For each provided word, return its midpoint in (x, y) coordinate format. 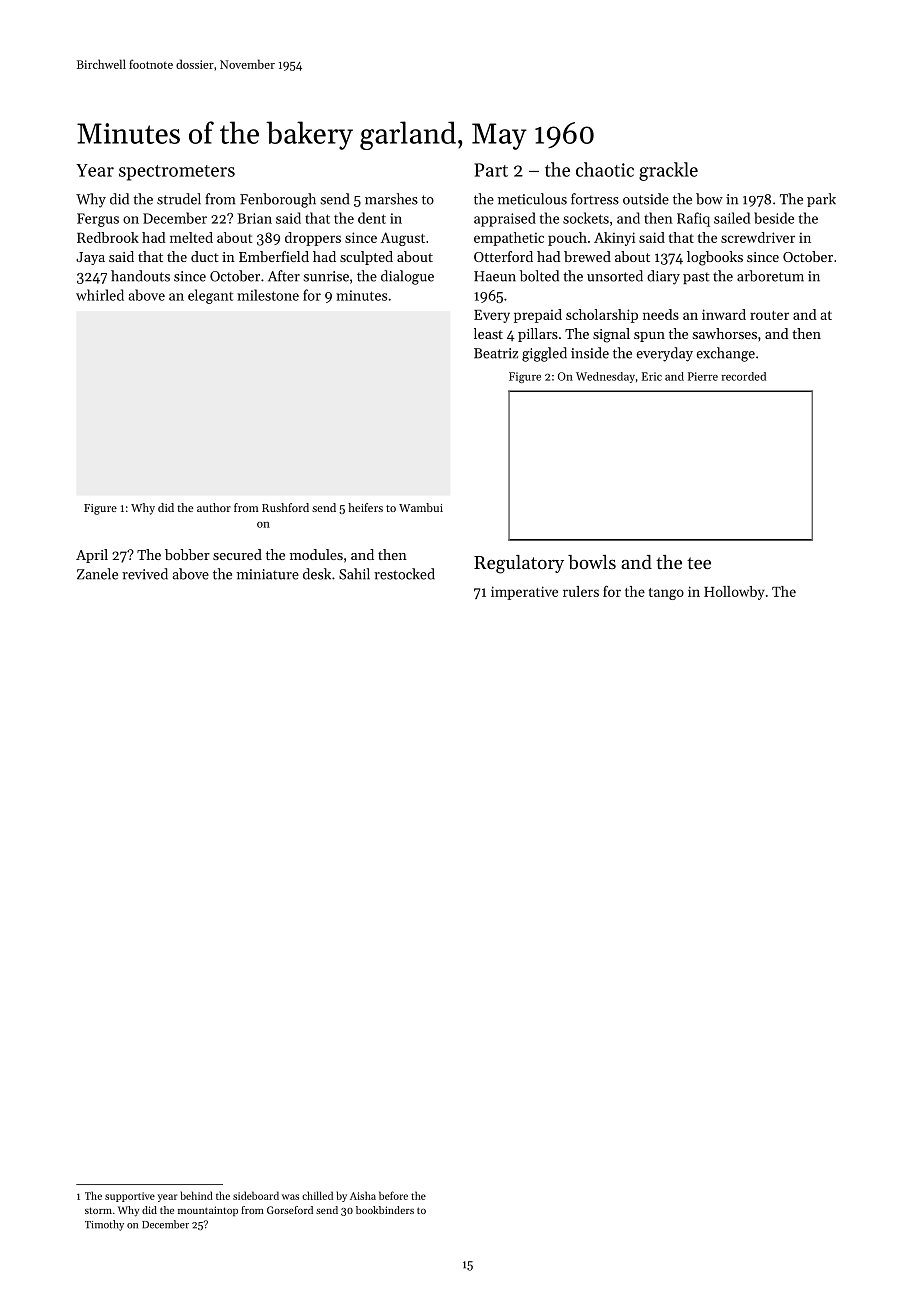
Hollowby (734, 593)
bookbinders (385, 1210)
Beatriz (496, 353)
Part (491, 170)
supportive (130, 1197)
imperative (524, 593)
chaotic (605, 169)
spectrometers (177, 173)
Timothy (104, 1225)
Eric (652, 376)
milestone (268, 295)
